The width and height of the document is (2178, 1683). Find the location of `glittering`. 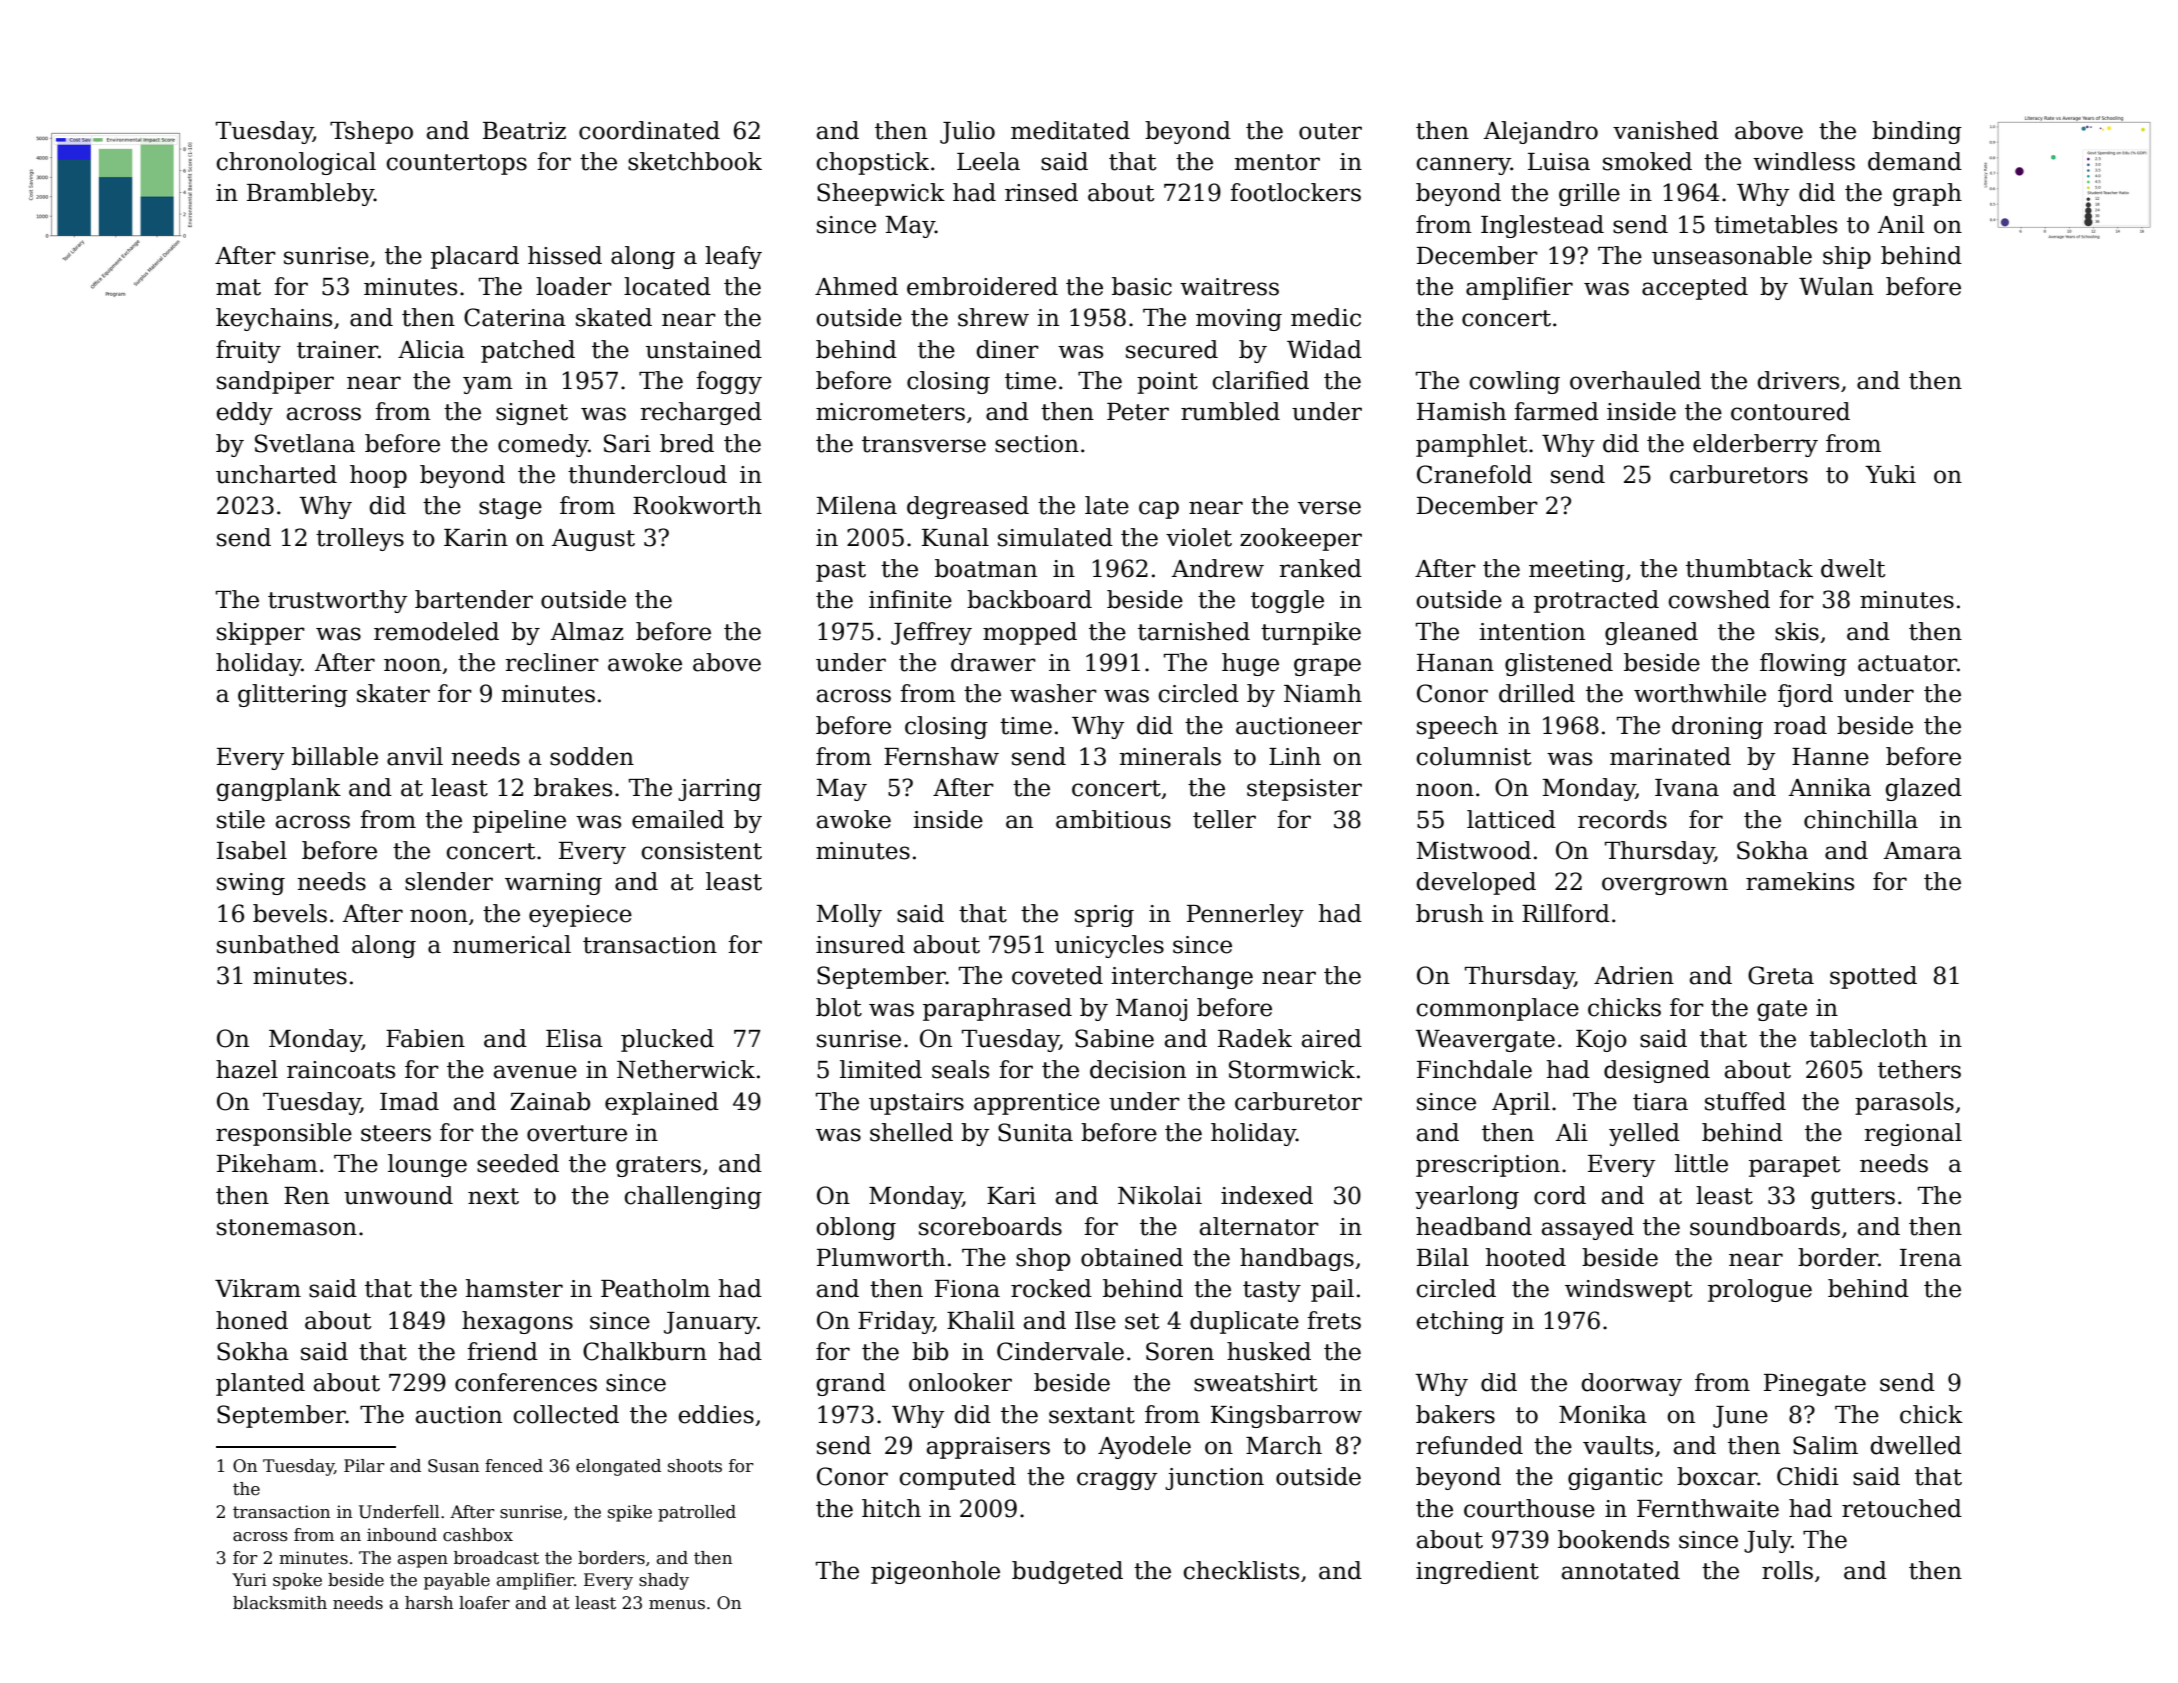

glittering is located at coordinates (293, 695).
